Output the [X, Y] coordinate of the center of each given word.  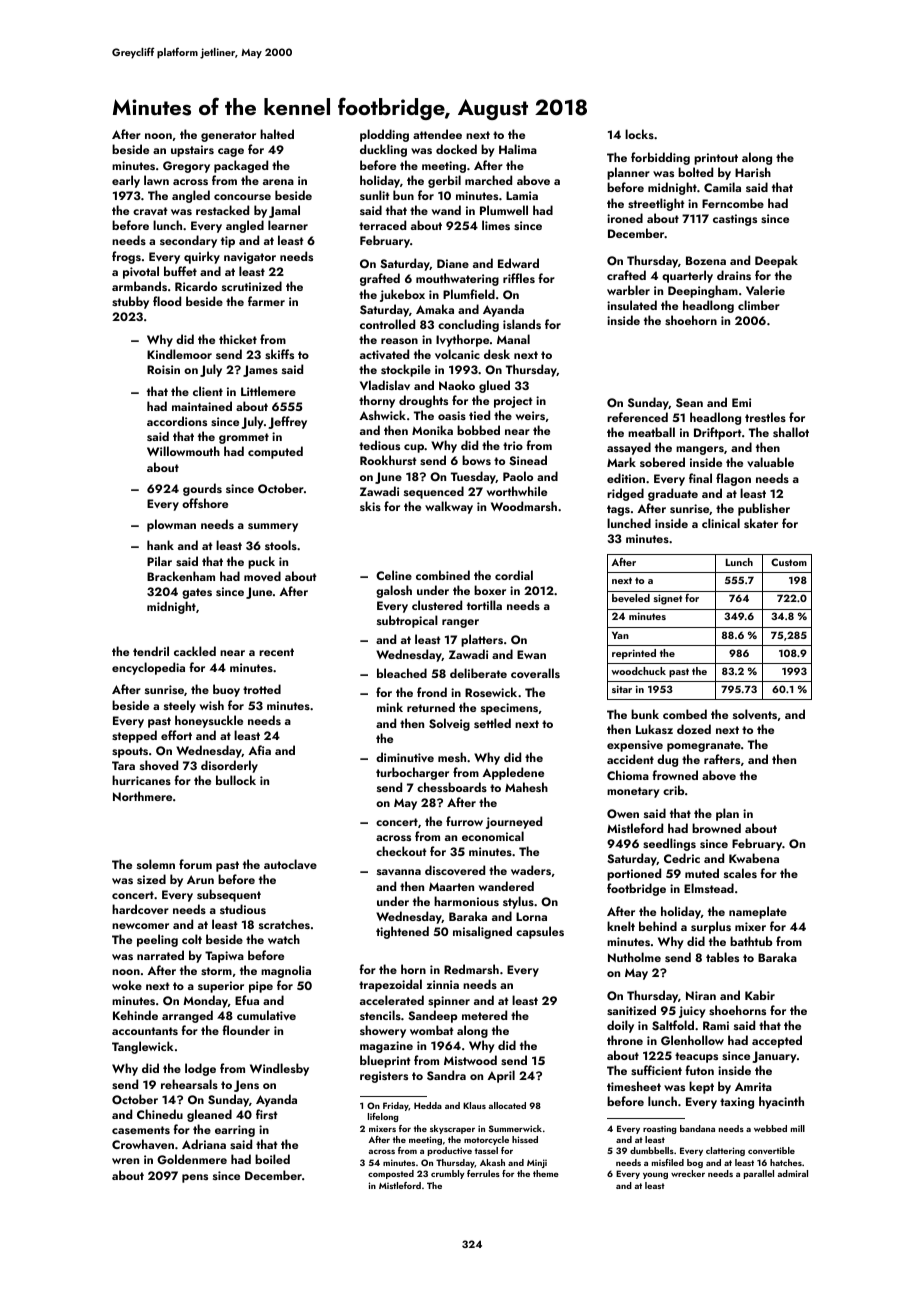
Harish [753, 172]
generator [228, 136]
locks [639, 134]
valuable [770, 462]
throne [625, 1040]
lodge [200, 1069]
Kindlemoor [179, 354]
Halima [518, 149]
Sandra [446, 1075]
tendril [151, 651]
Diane [453, 263]
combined [443, 575]
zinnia [443, 984]
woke [127, 985]
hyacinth [781, 1102]
